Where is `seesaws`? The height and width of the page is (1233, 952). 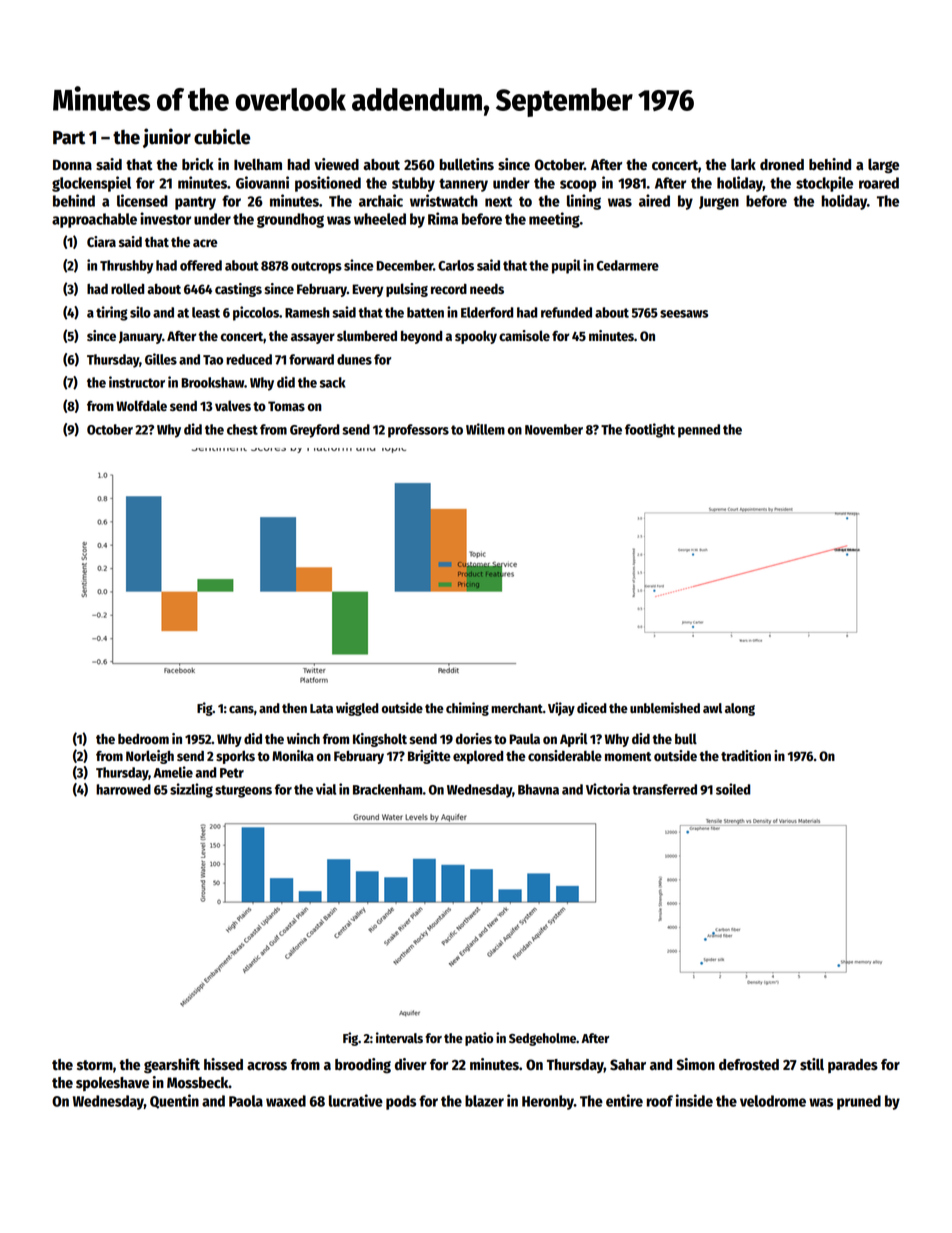
seesaws is located at coordinates (684, 314).
